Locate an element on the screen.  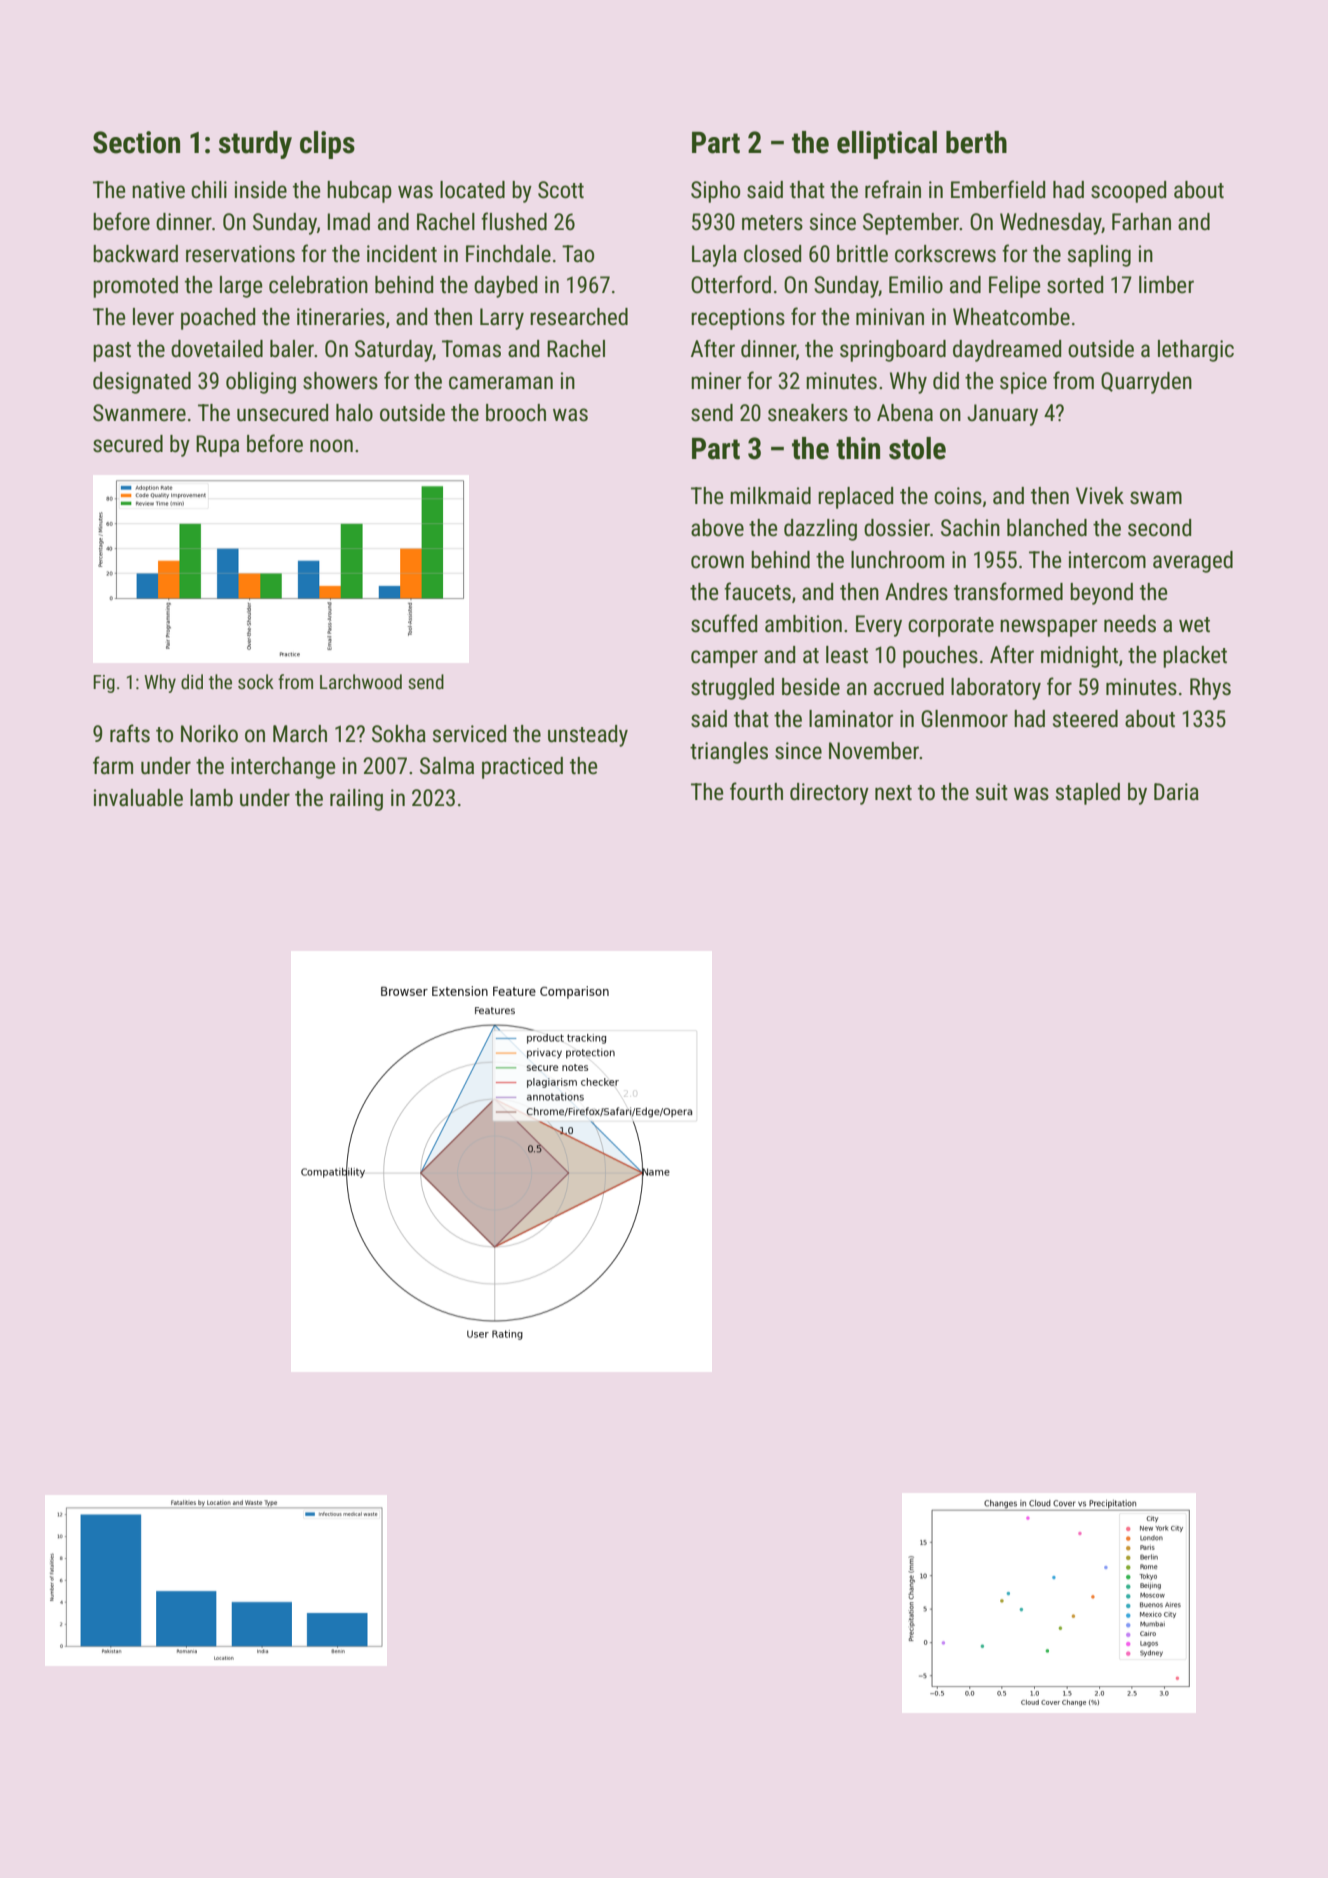
spice is located at coordinates (1023, 383).
